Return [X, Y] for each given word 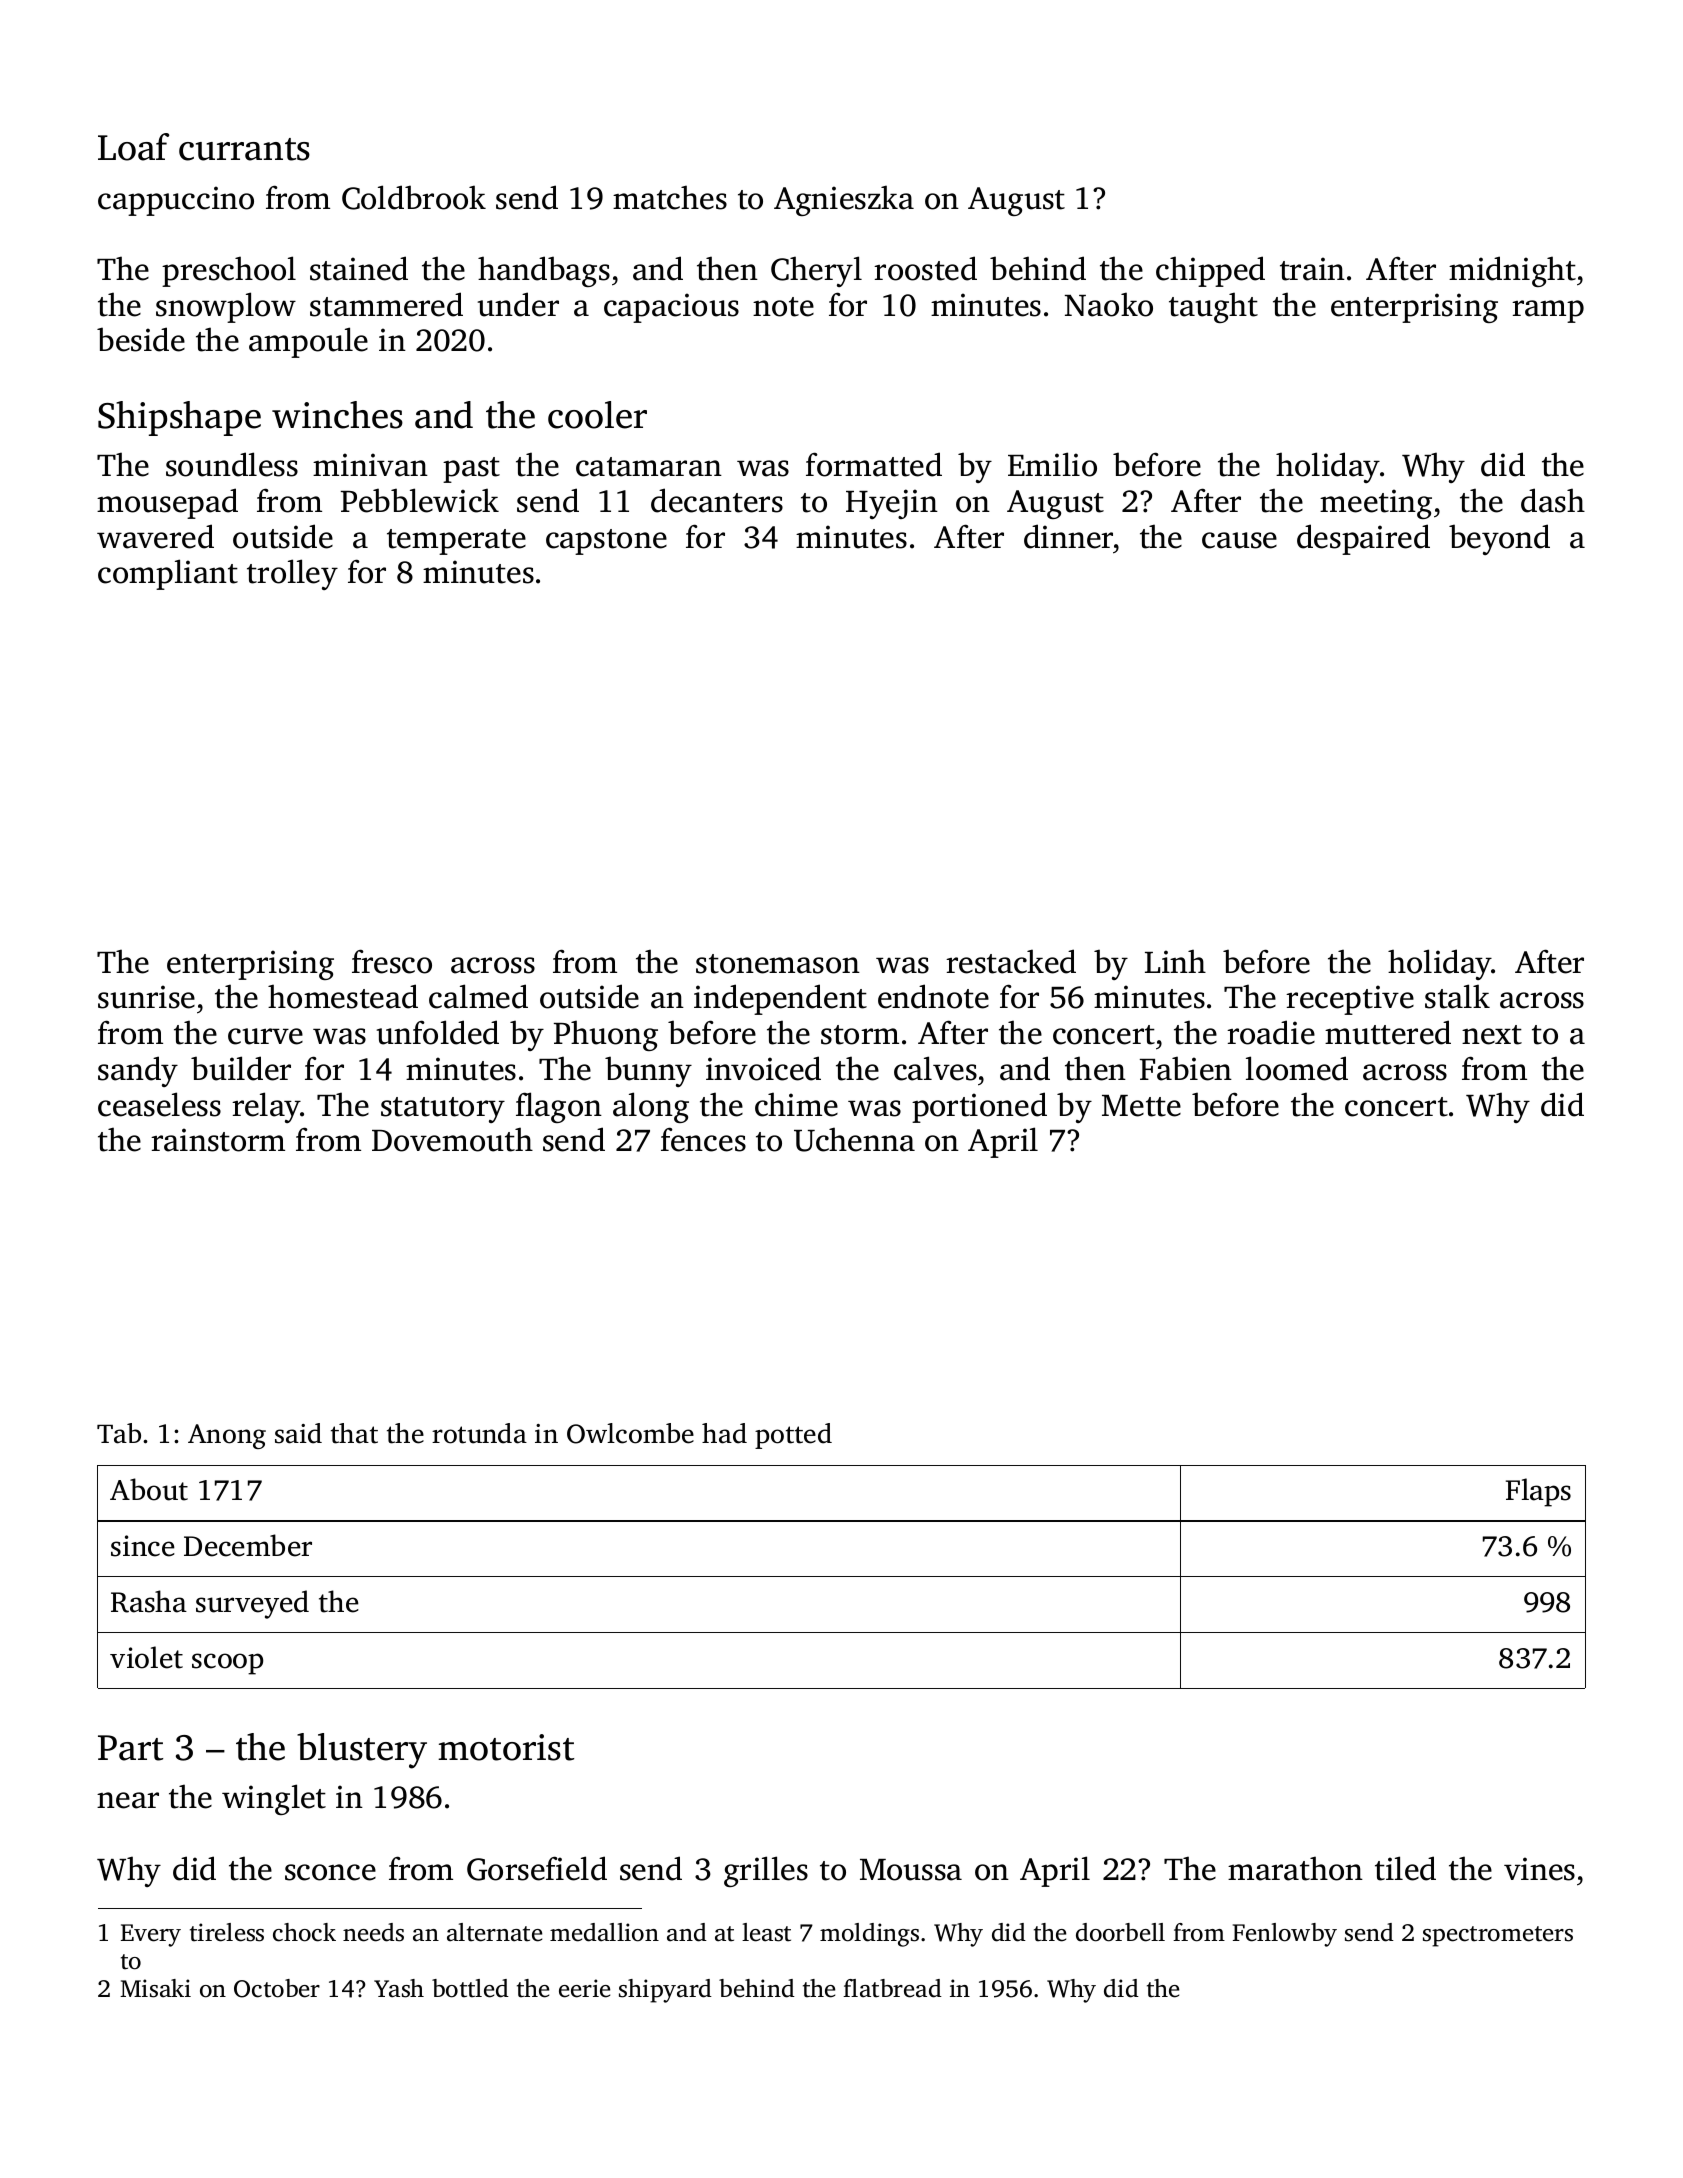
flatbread [892, 1988]
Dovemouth [452, 1139]
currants [244, 149]
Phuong [606, 1035]
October [277, 1988]
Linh [1175, 961]
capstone [606, 542]
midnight [1512, 271]
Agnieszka [844, 200]
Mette [1141, 1106]
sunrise [146, 997]
